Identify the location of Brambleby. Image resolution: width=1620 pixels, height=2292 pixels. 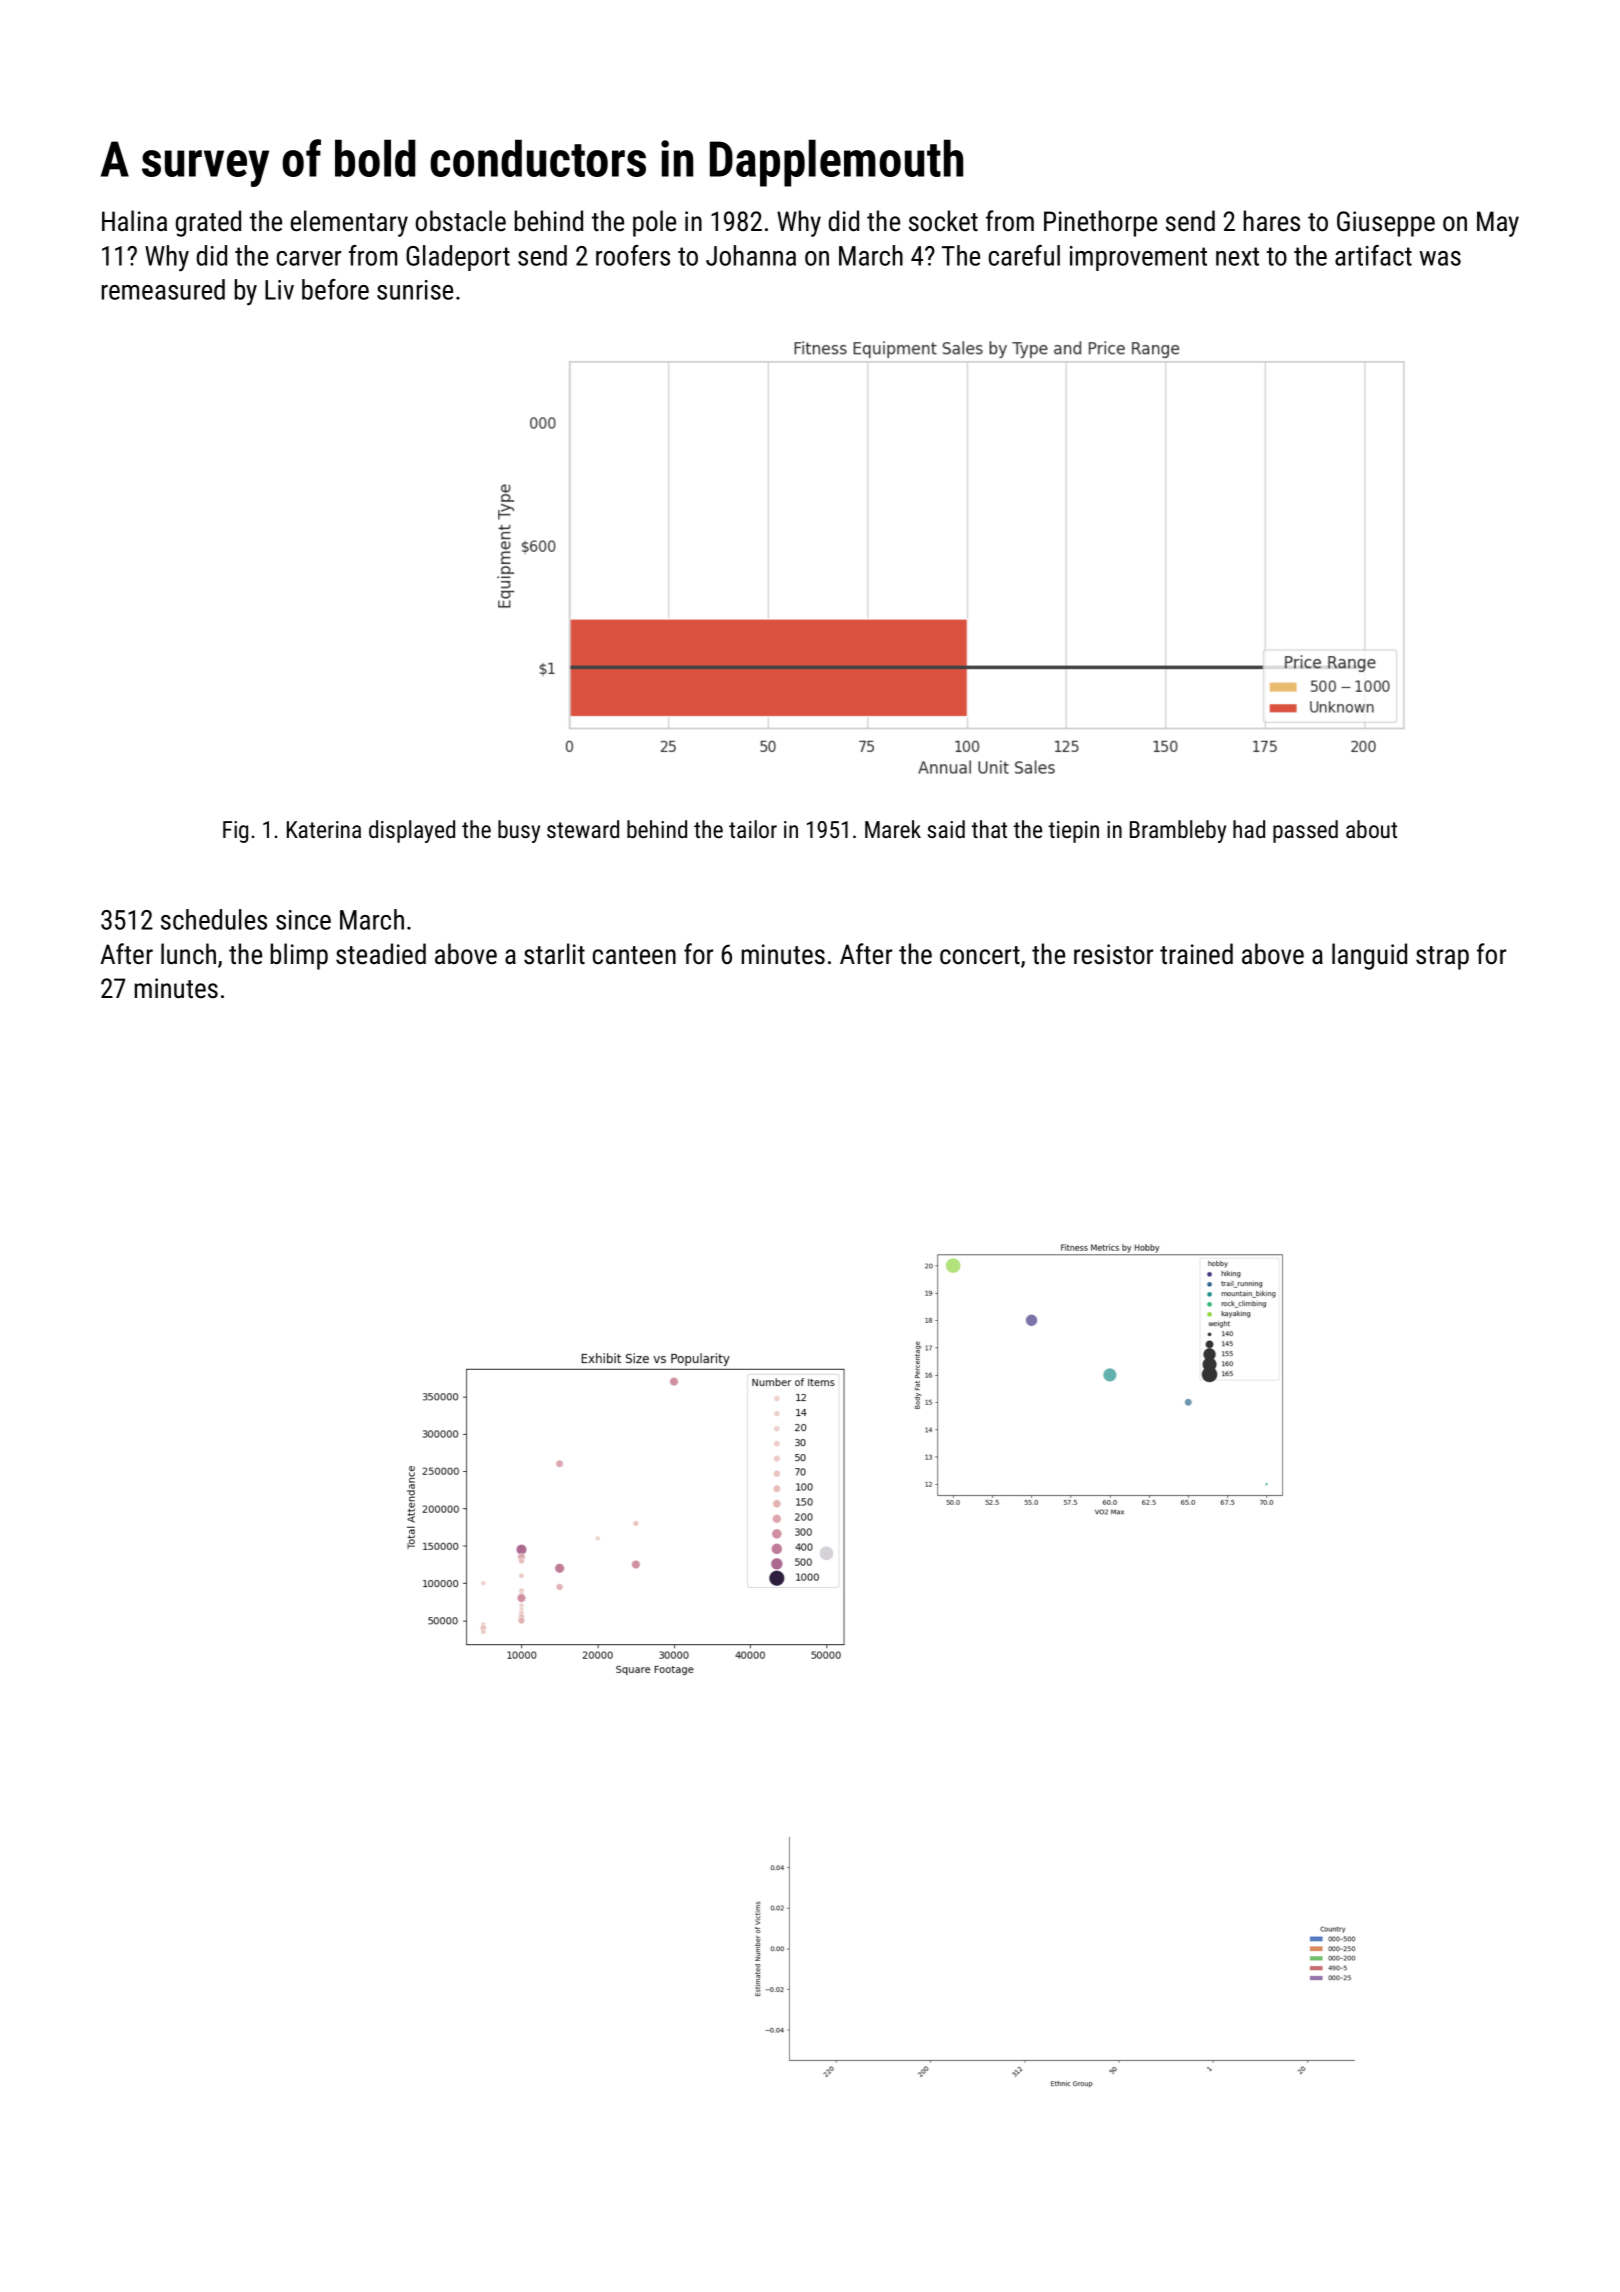
(1178, 831).
